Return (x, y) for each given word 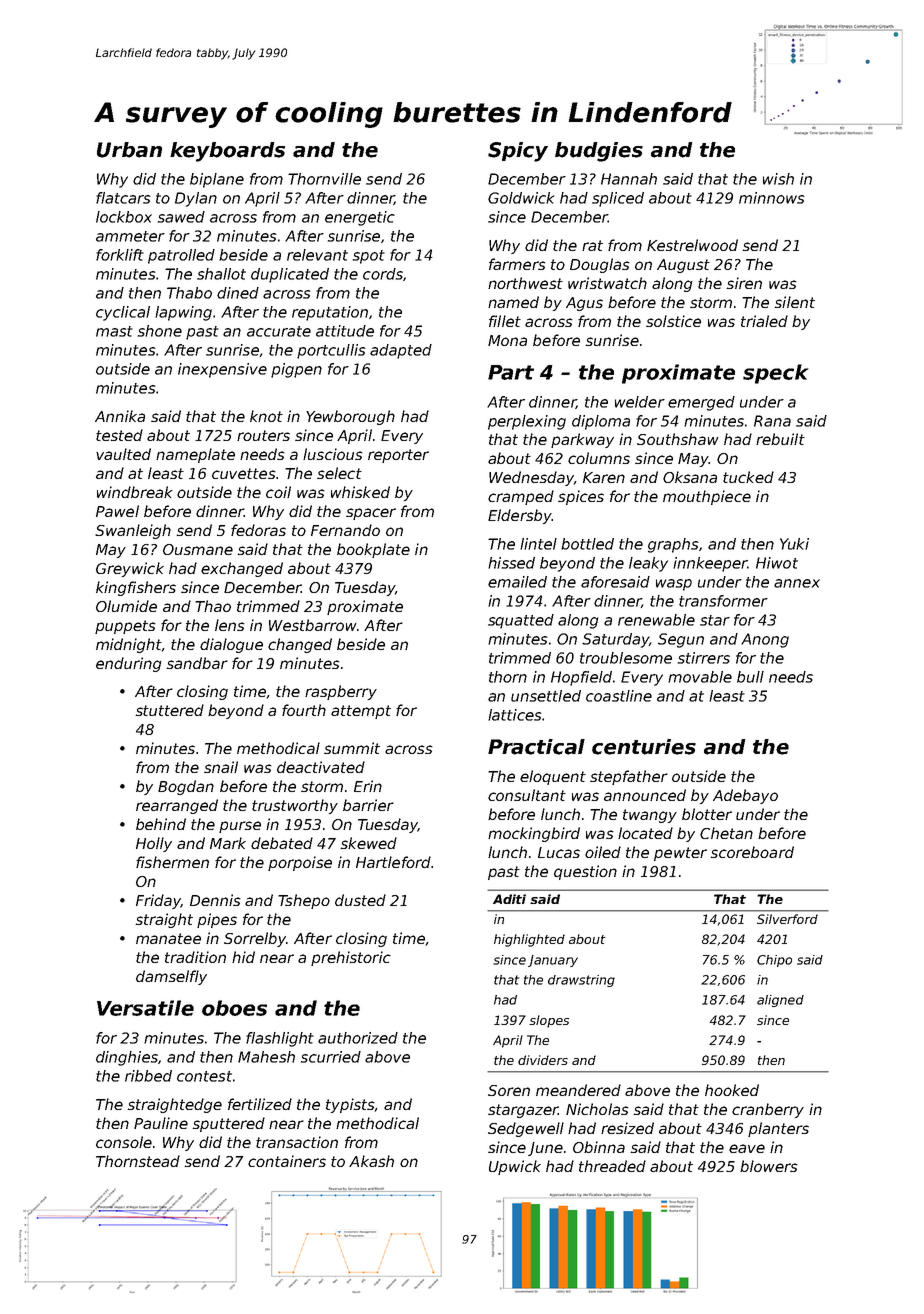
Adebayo (745, 796)
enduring (129, 664)
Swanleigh (133, 531)
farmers (517, 264)
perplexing (527, 422)
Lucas (559, 852)
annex (797, 583)
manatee (168, 938)
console (124, 1142)
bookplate (373, 550)
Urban (129, 150)
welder (640, 402)
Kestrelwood (692, 245)
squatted (521, 621)
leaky (648, 564)
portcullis (331, 351)
